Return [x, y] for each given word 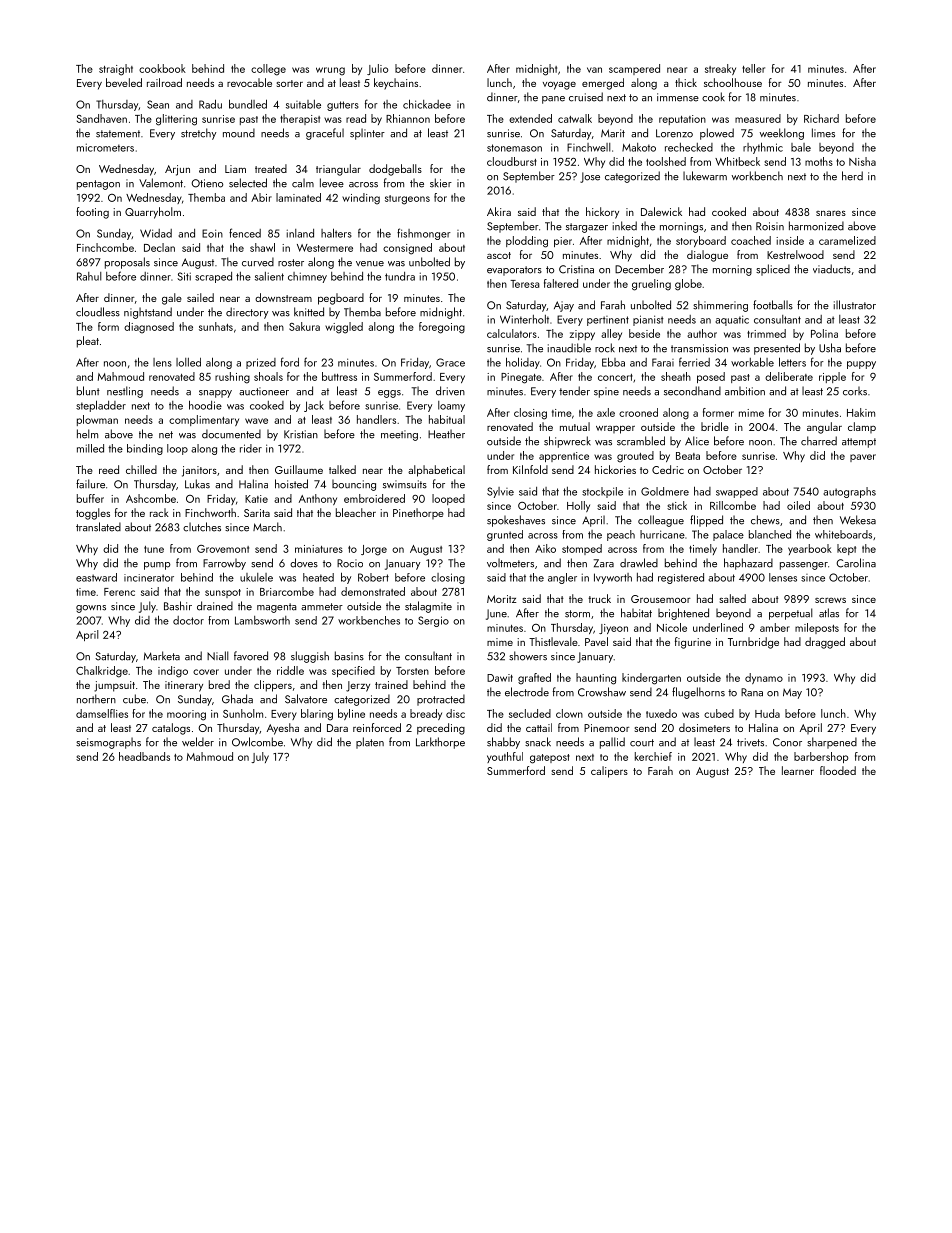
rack [159, 512]
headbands [144, 756]
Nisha [862, 161]
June [496, 614]
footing [92, 213]
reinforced [377, 727]
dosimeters [704, 727]
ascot [499, 255]
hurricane [662, 534]
